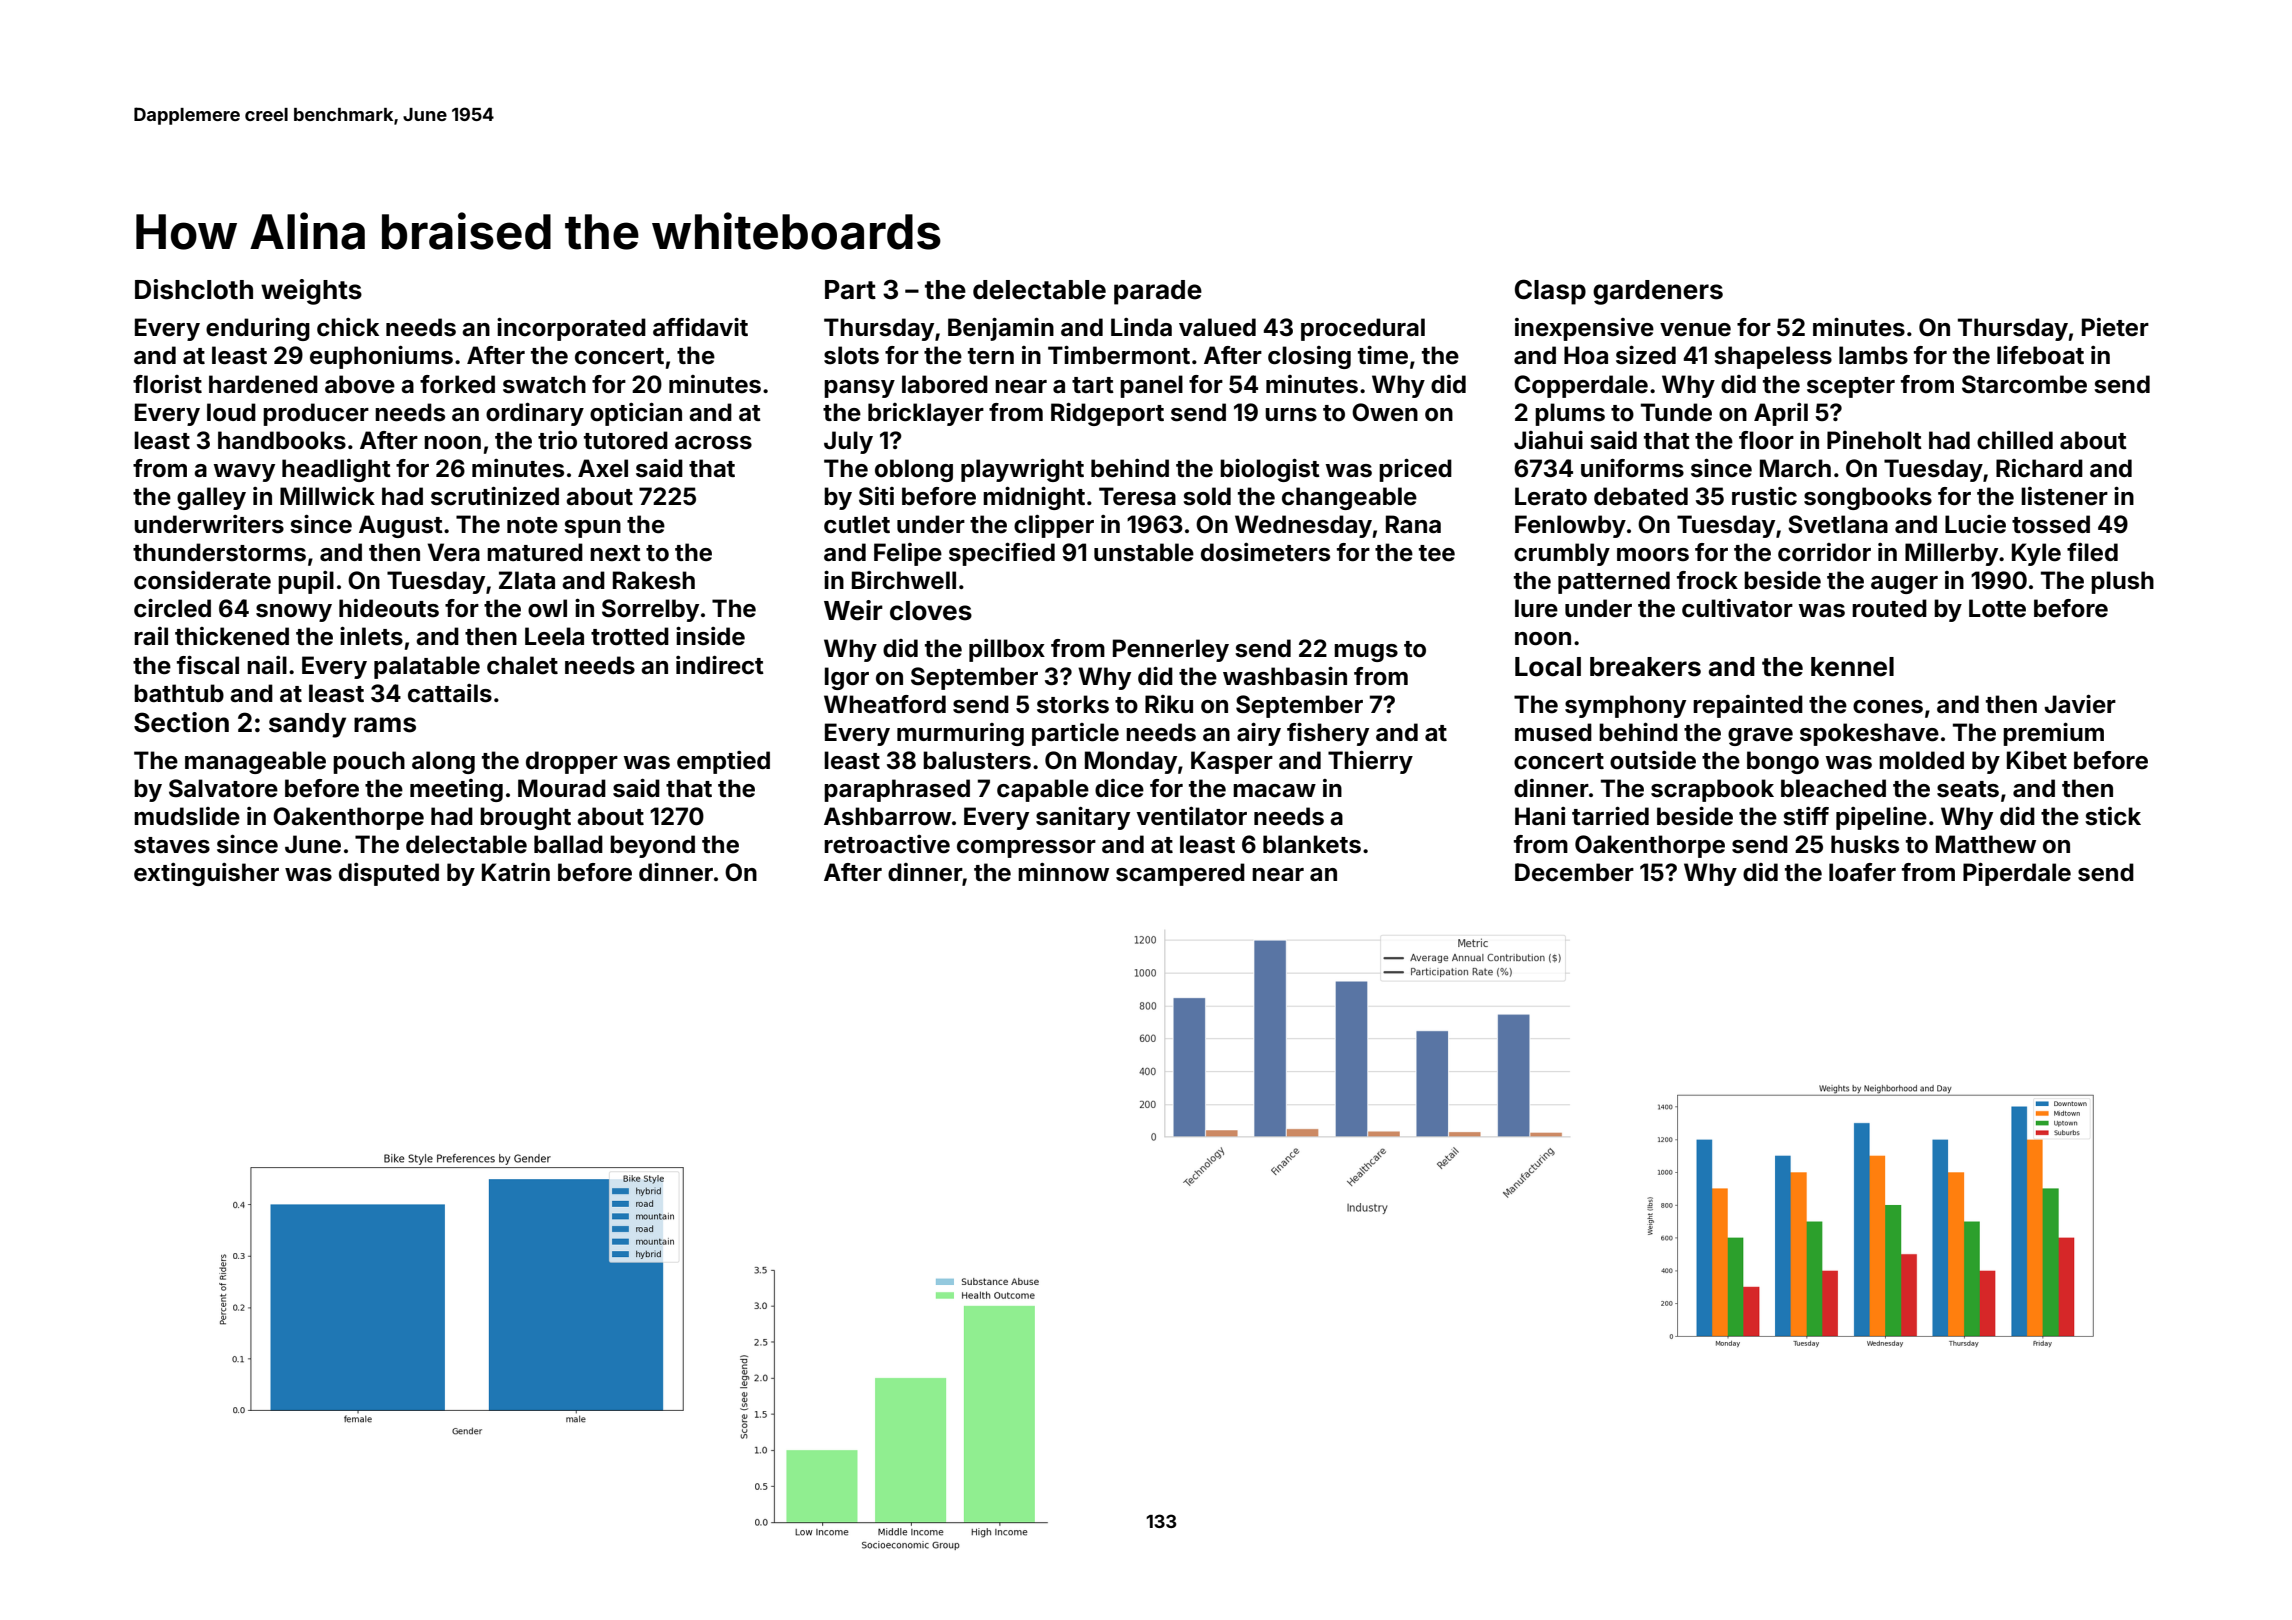 The image size is (2292, 1620). I want to click on listener, so click(2064, 496).
